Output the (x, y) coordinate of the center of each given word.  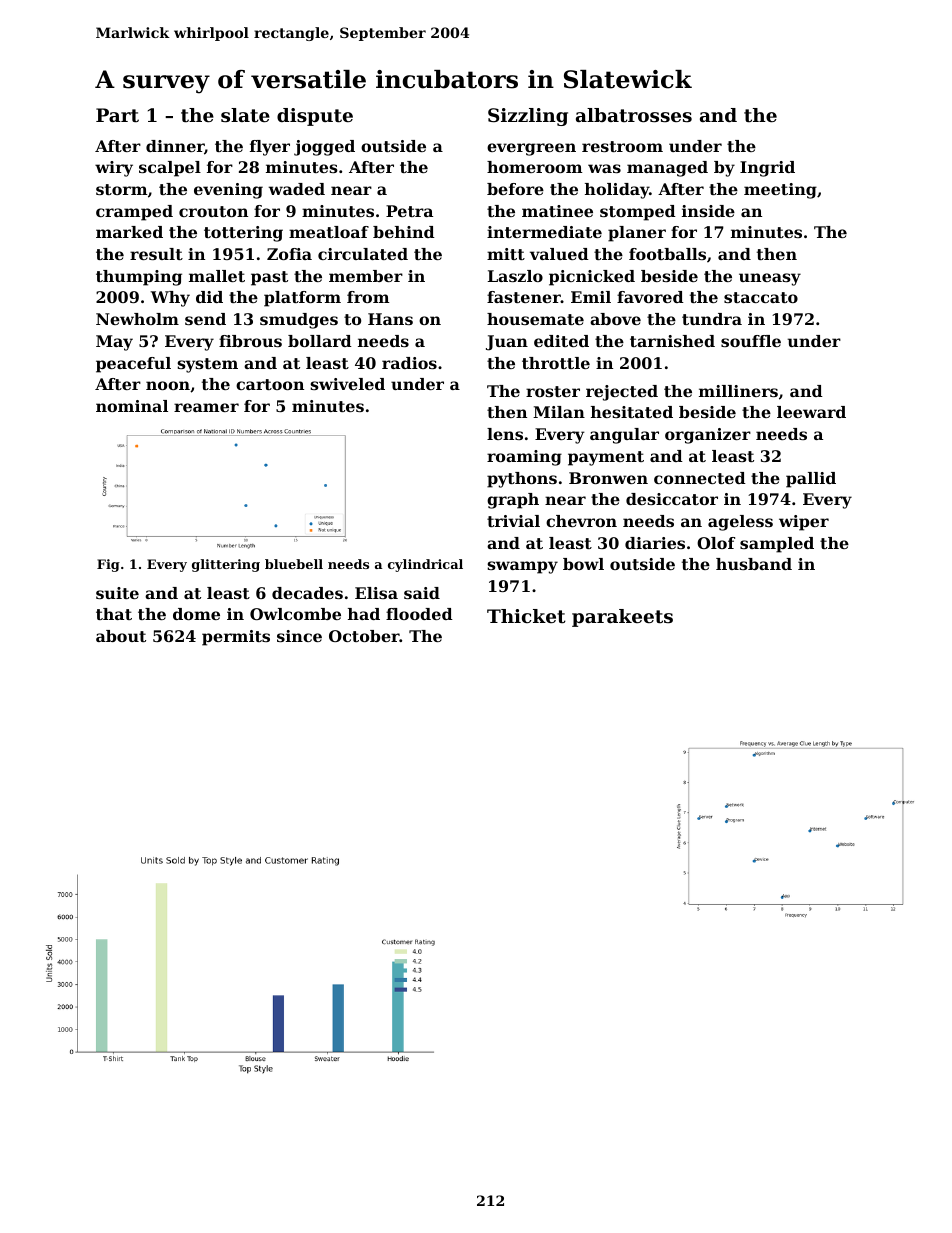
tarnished (672, 341)
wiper (804, 523)
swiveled (347, 384)
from (368, 297)
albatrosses (634, 115)
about (121, 636)
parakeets (622, 618)
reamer (206, 407)
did (209, 297)
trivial (513, 521)
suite (117, 593)
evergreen (531, 149)
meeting (780, 191)
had (364, 614)
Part (117, 115)
